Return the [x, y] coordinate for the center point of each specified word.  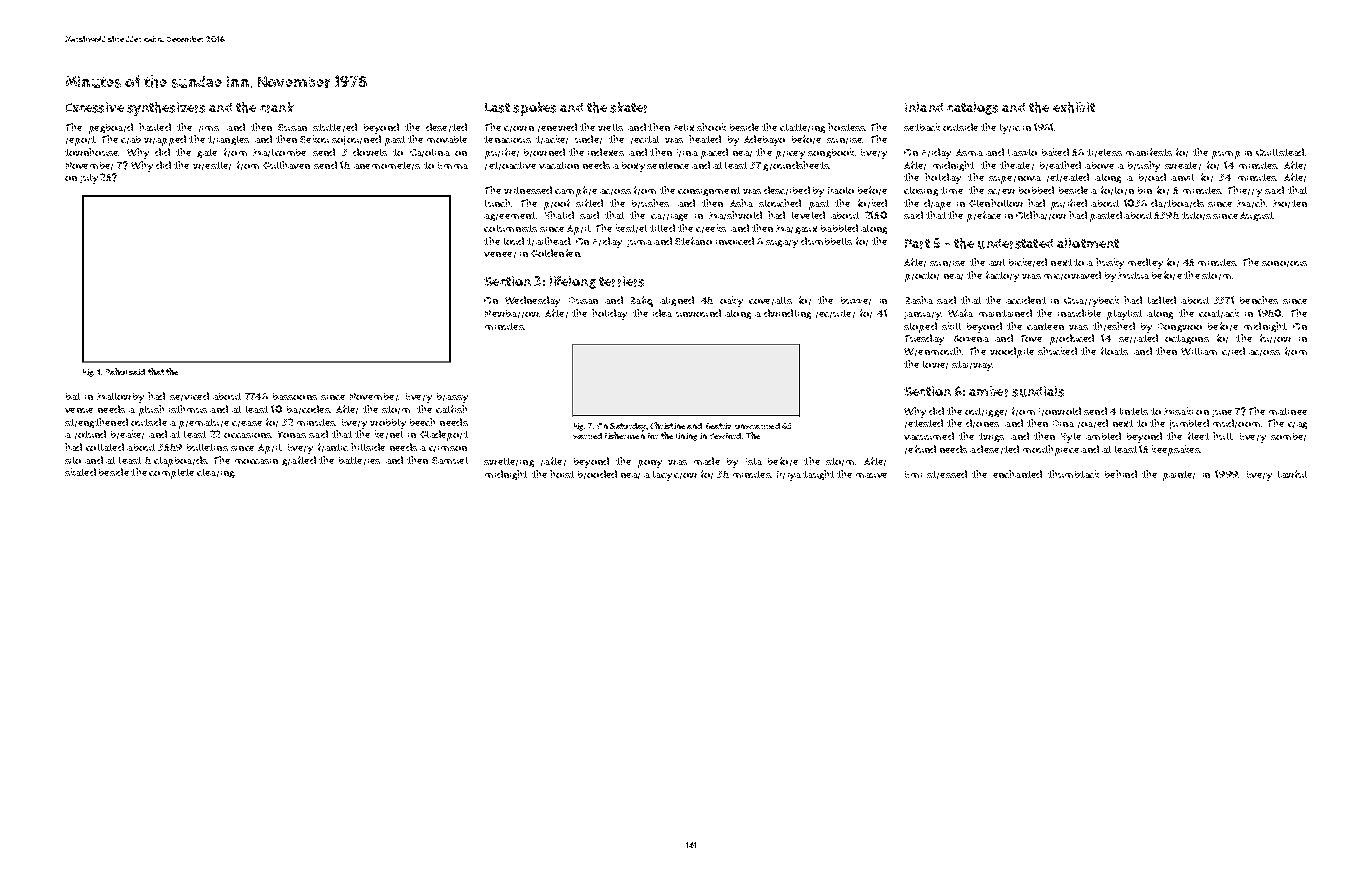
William [1199, 351]
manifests [1149, 152]
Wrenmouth [932, 351]
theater [1017, 165]
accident [1026, 300]
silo [73, 460]
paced [714, 153]
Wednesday [532, 301]
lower [935, 365]
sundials [1038, 391]
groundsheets [796, 166]
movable [447, 139]
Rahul [116, 371]
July [89, 179]
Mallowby [120, 398]
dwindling [787, 314]
